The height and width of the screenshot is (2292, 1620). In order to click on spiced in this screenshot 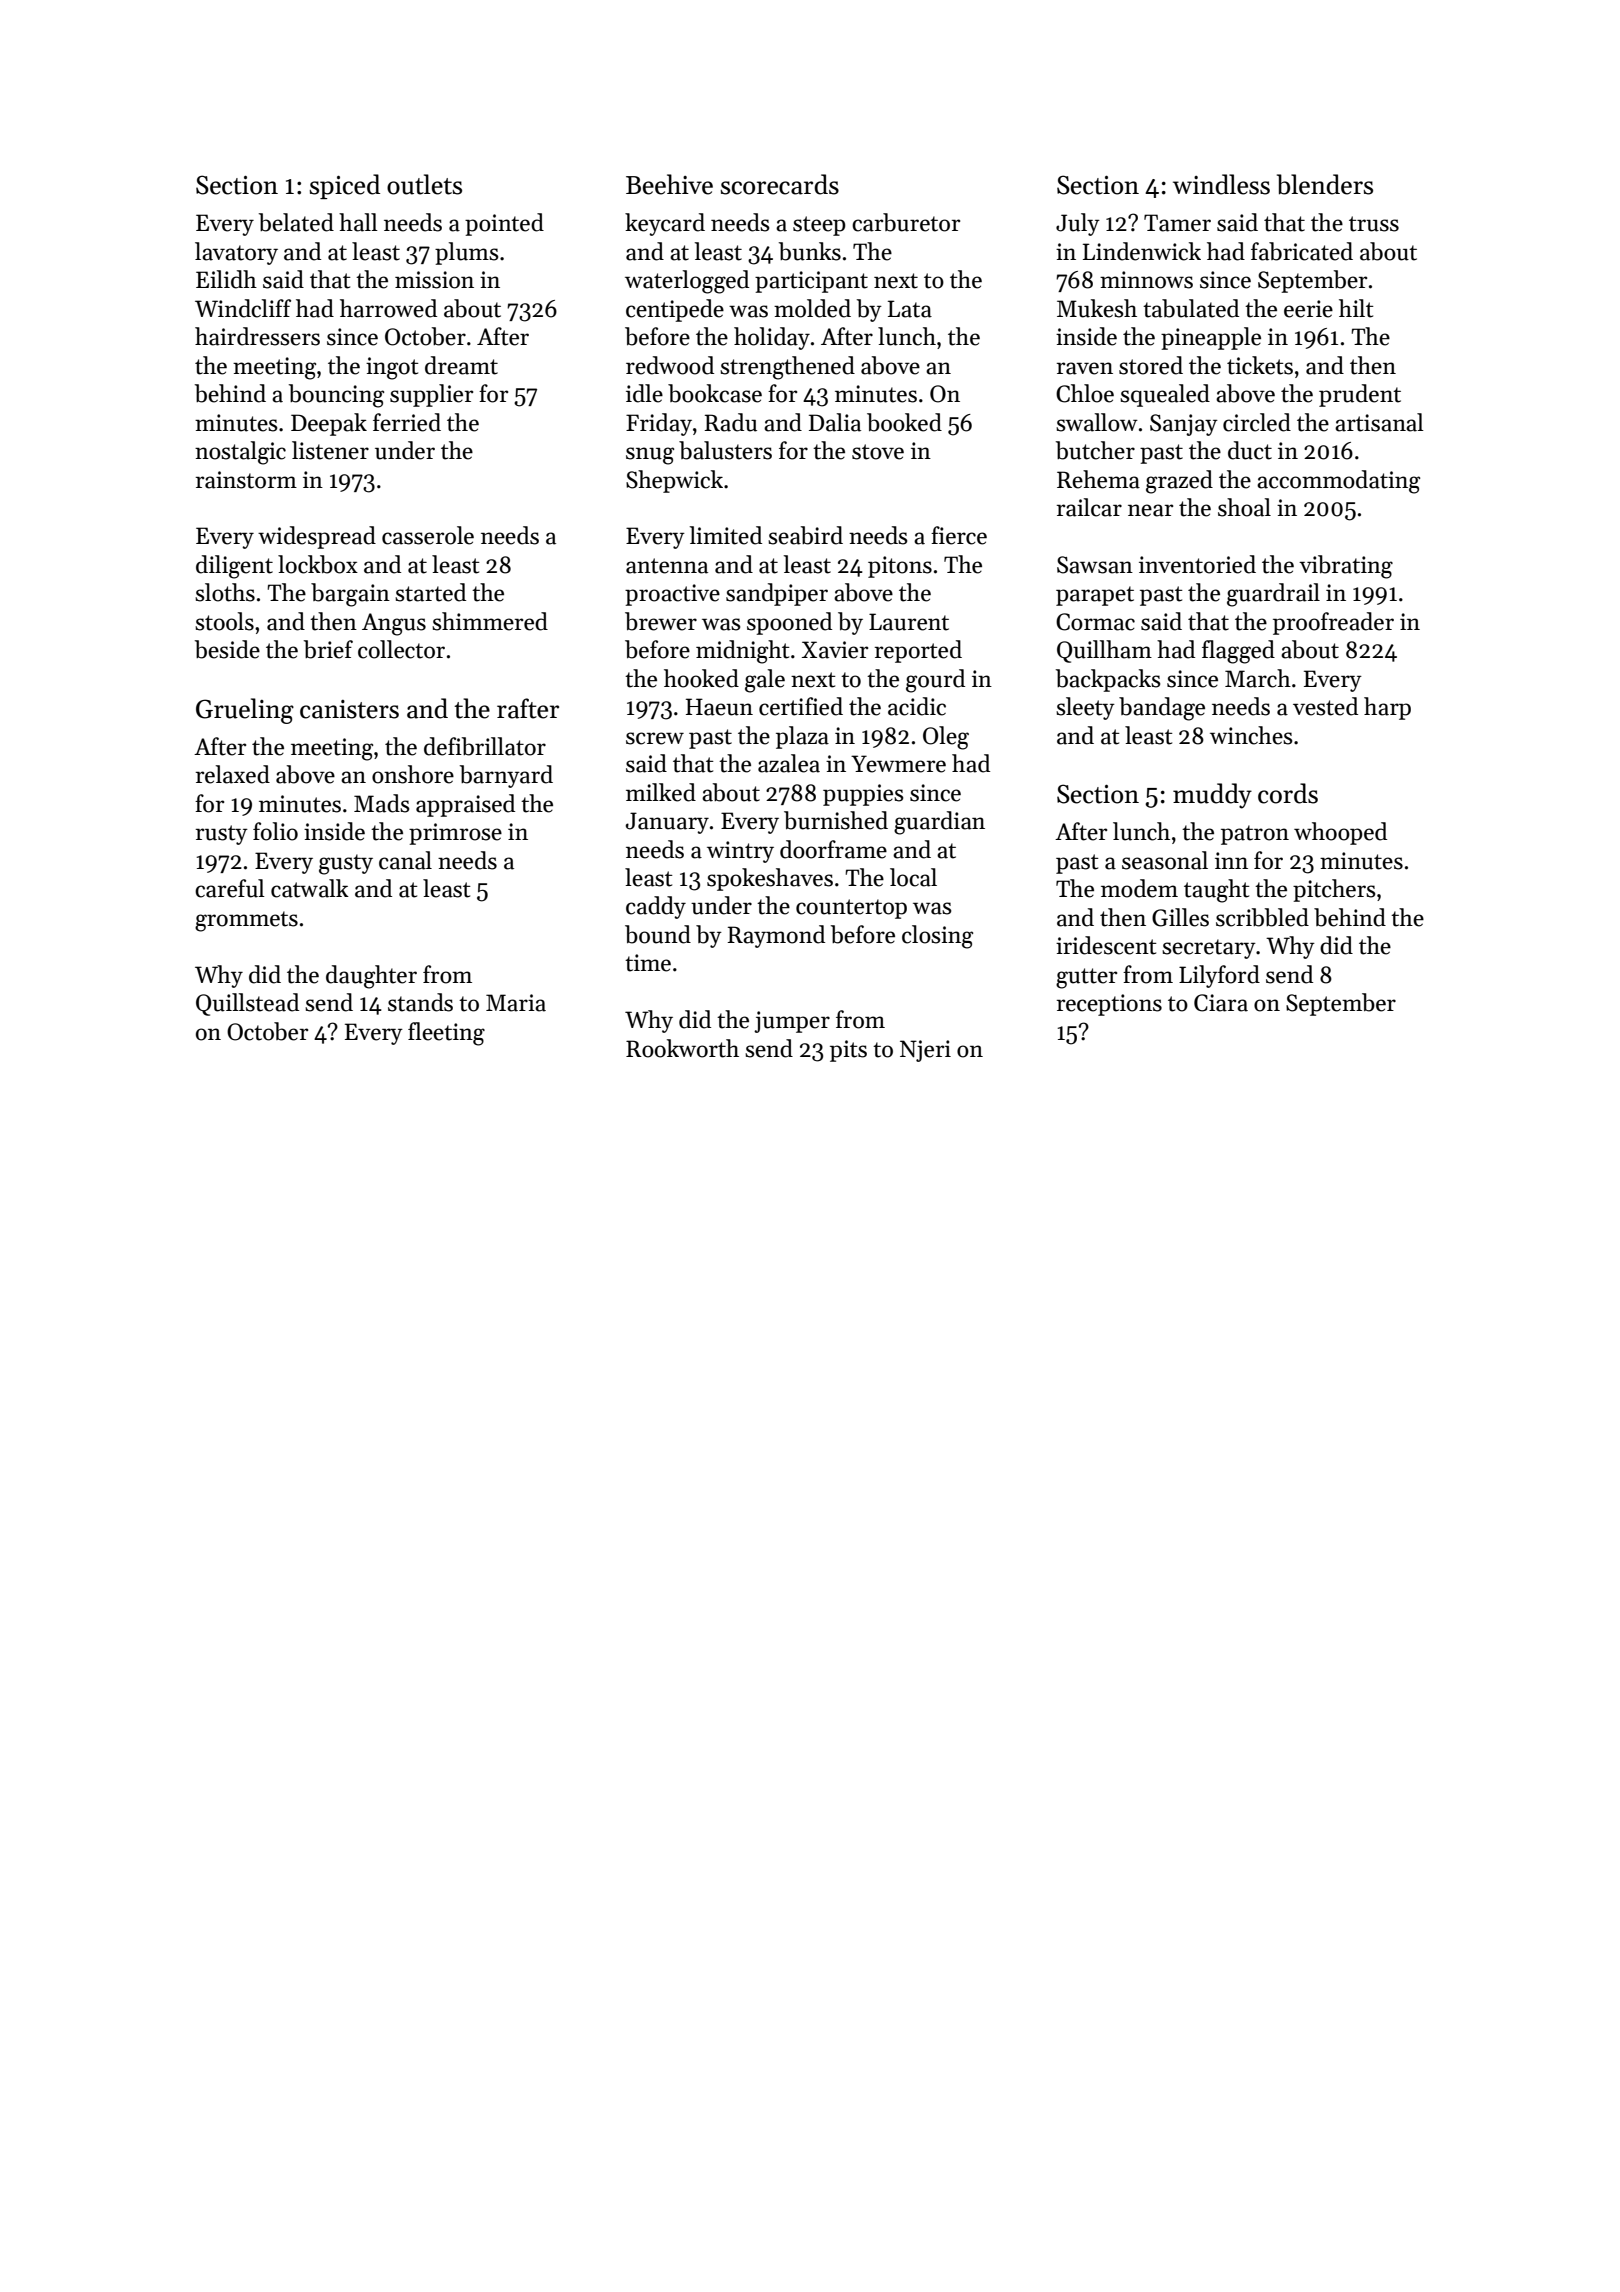, I will do `click(345, 186)`.
